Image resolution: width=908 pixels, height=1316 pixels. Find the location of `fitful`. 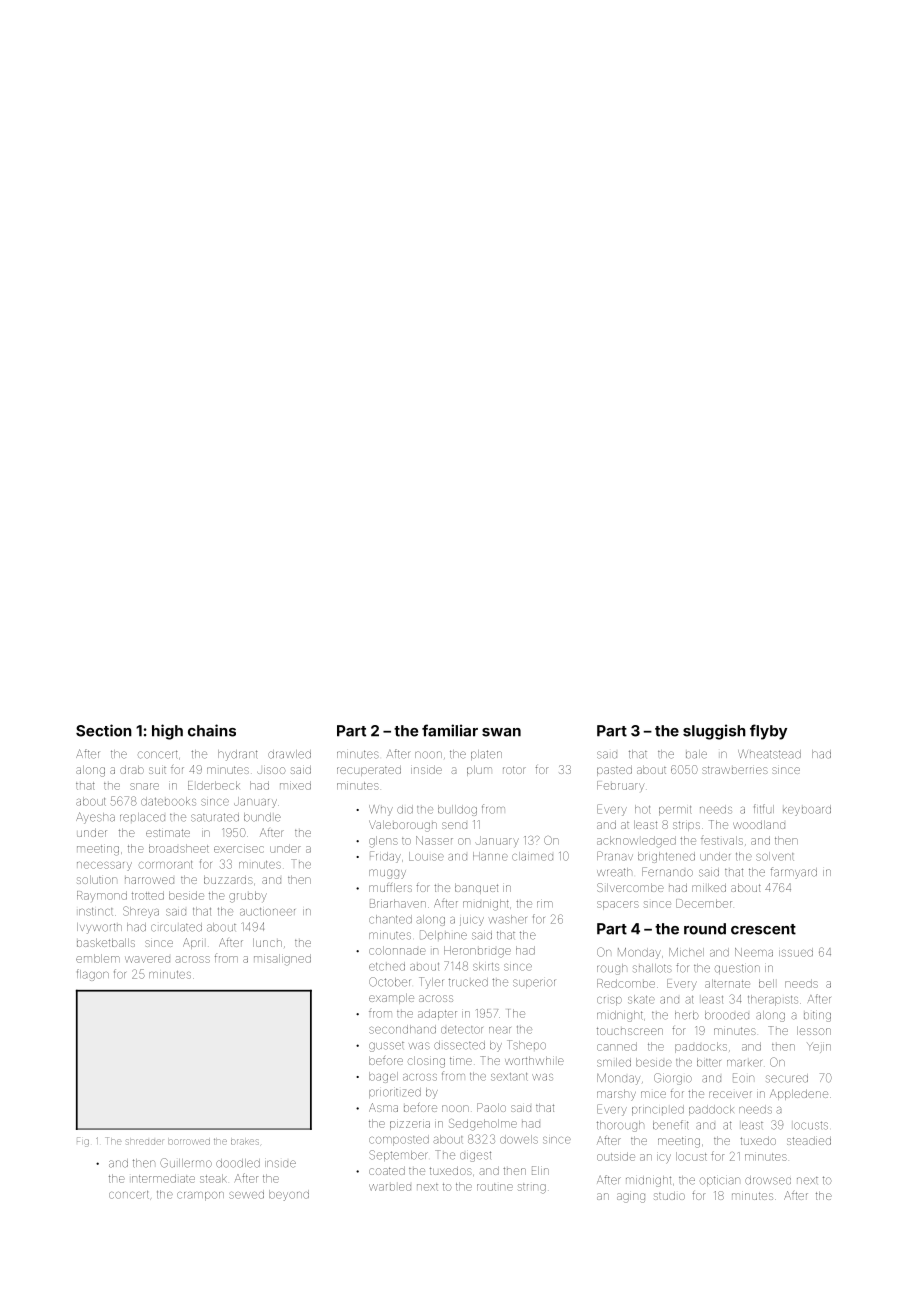

fitful is located at coordinates (764, 809).
